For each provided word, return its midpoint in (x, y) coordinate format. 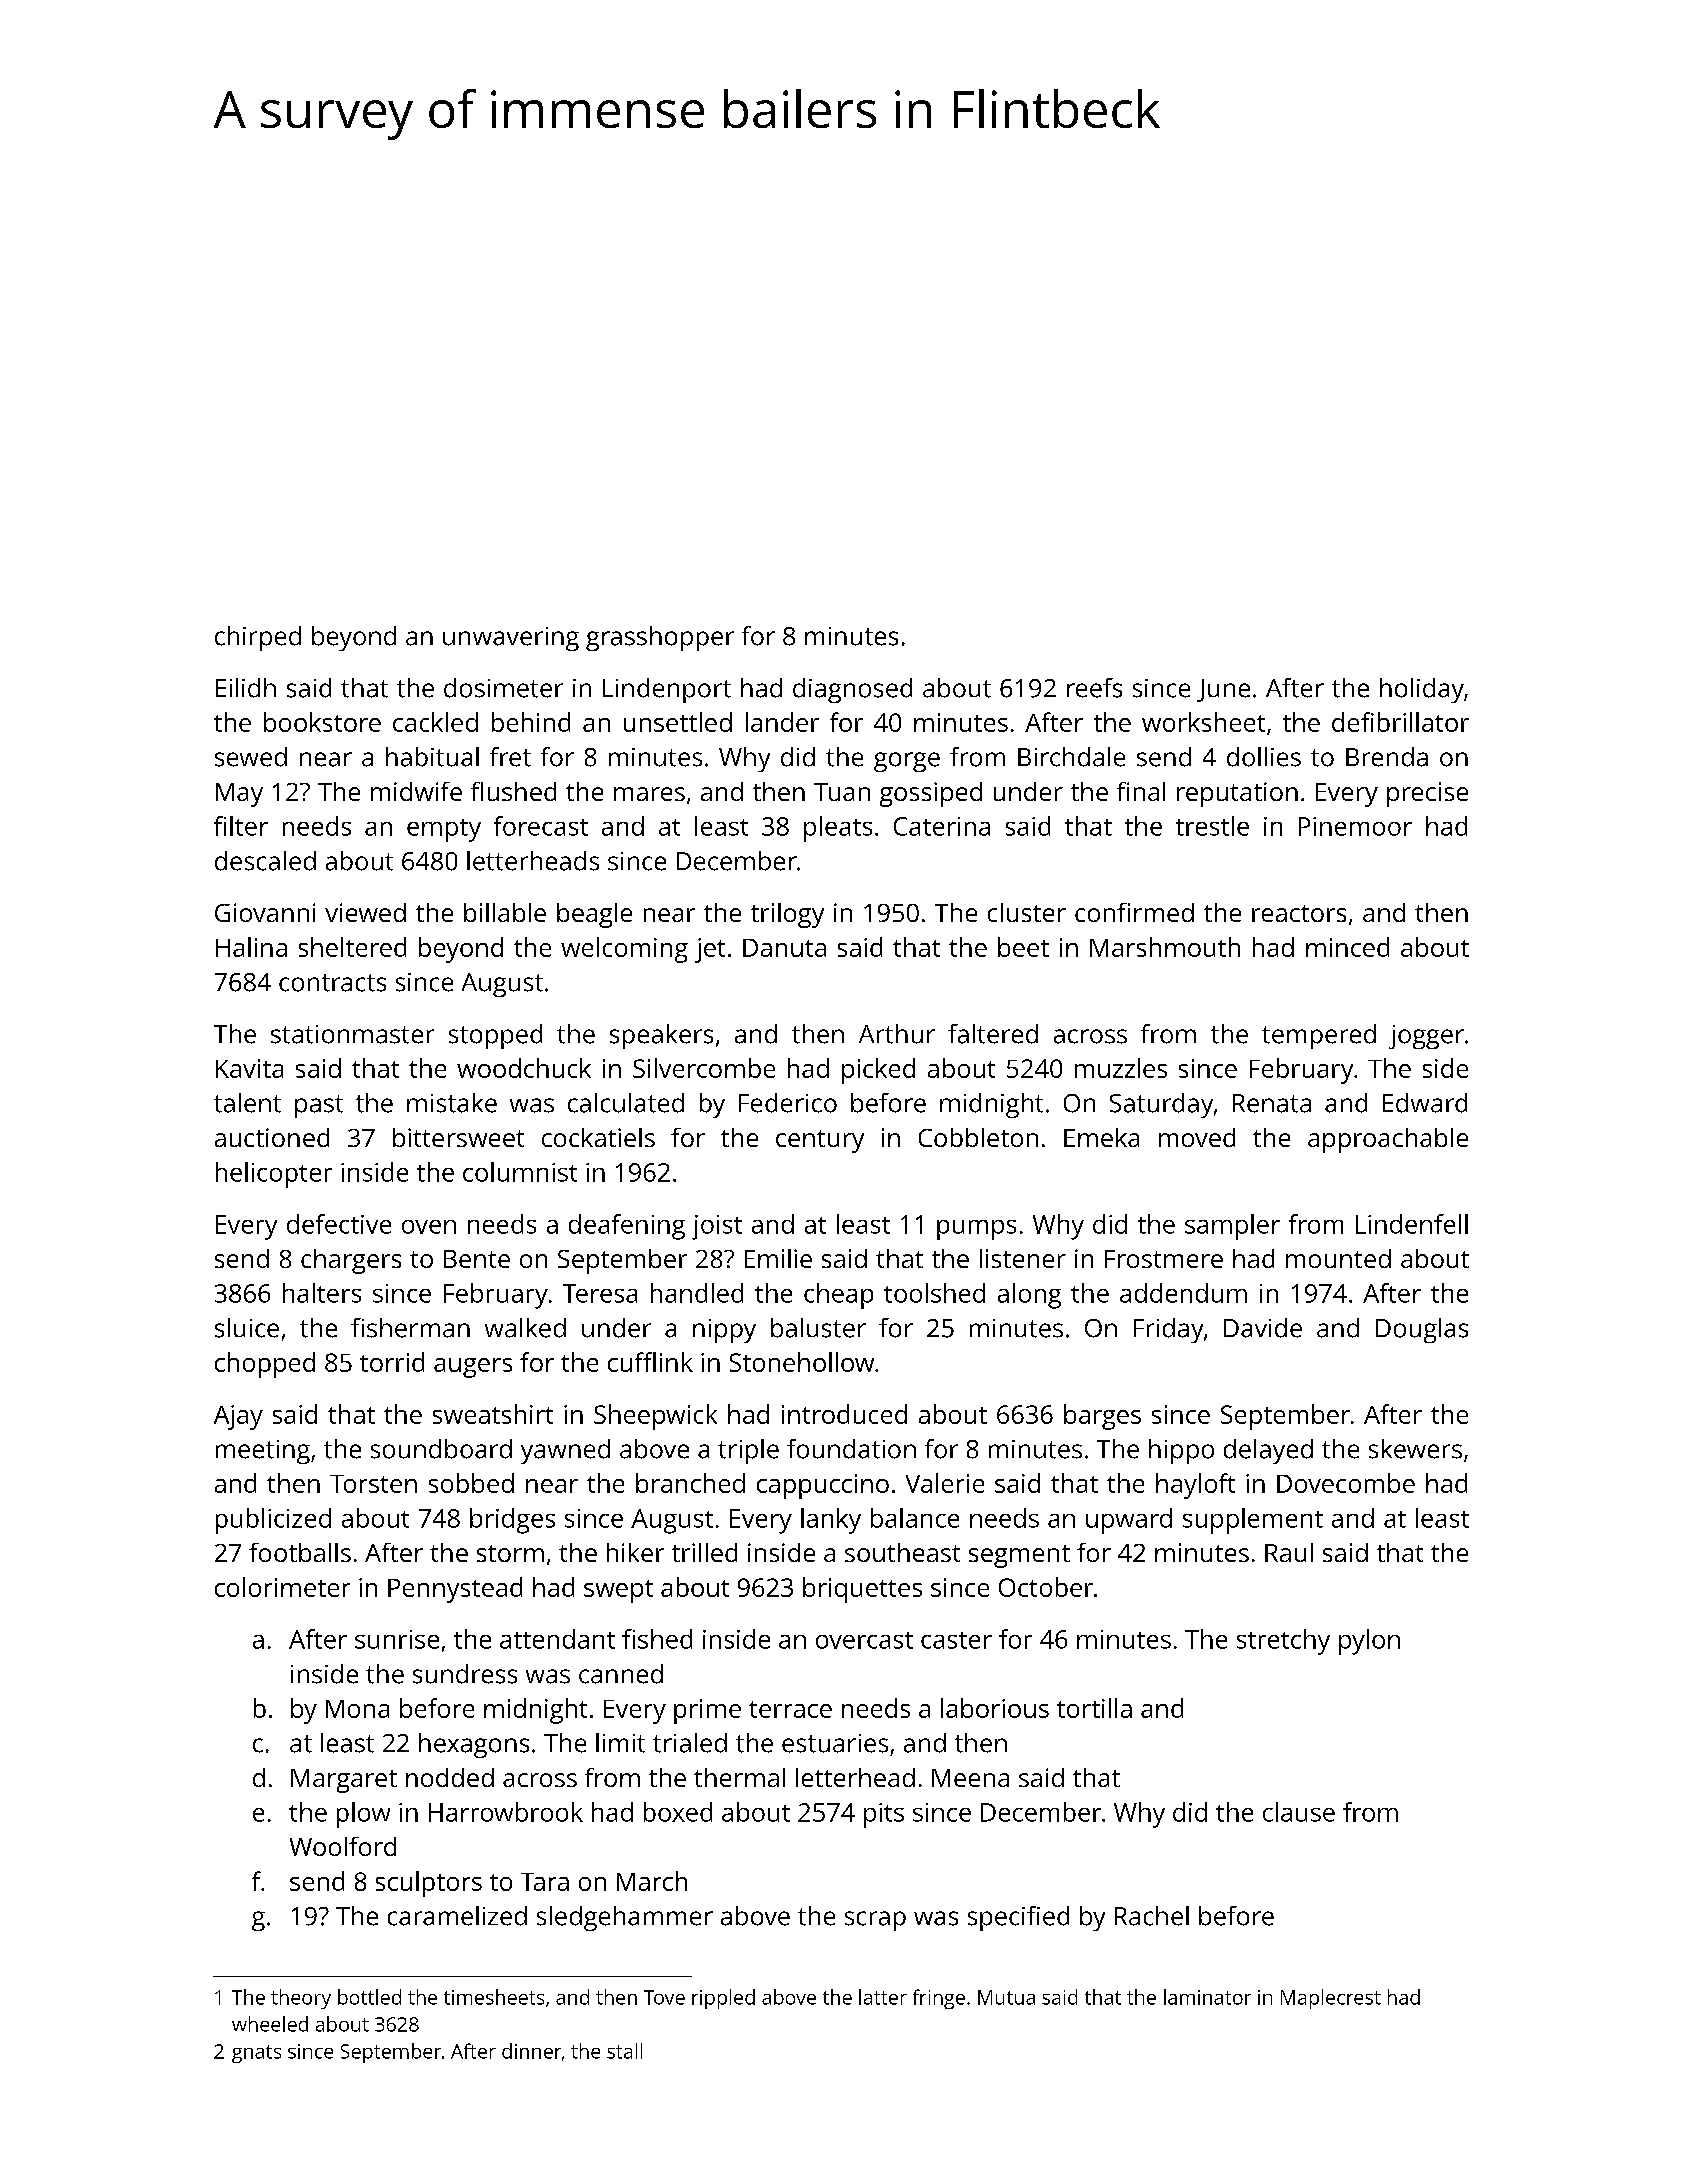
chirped (258, 638)
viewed (365, 912)
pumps (976, 1230)
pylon (1369, 1642)
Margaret (344, 1781)
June (1223, 690)
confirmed (1134, 912)
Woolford (343, 1846)
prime (707, 1711)
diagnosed (852, 690)
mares (649, 794)
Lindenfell (1412, 1224)
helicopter (274, 1175)
